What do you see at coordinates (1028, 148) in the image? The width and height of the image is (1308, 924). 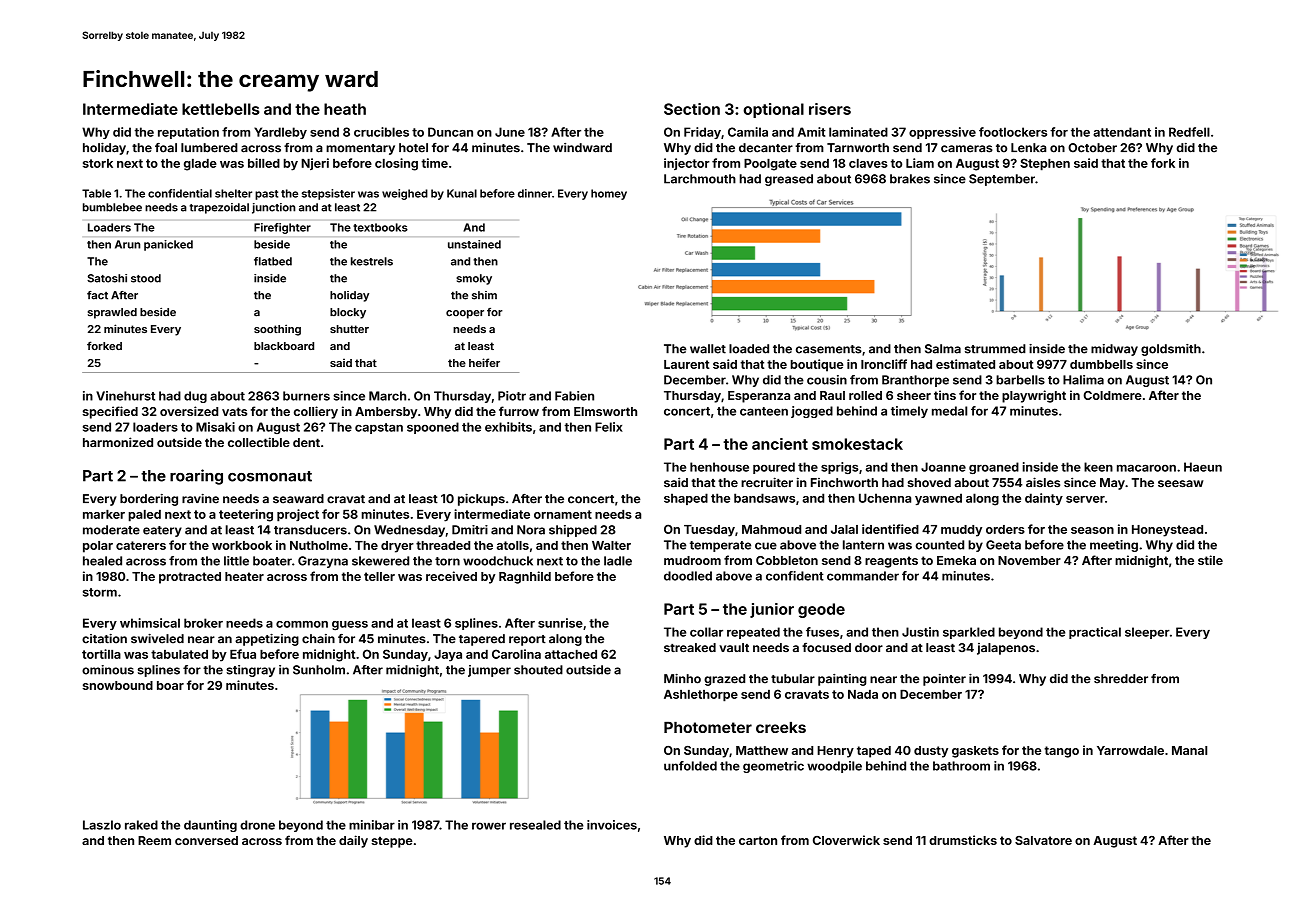 I see `Lenka` at bounding box center [1028, 148].
